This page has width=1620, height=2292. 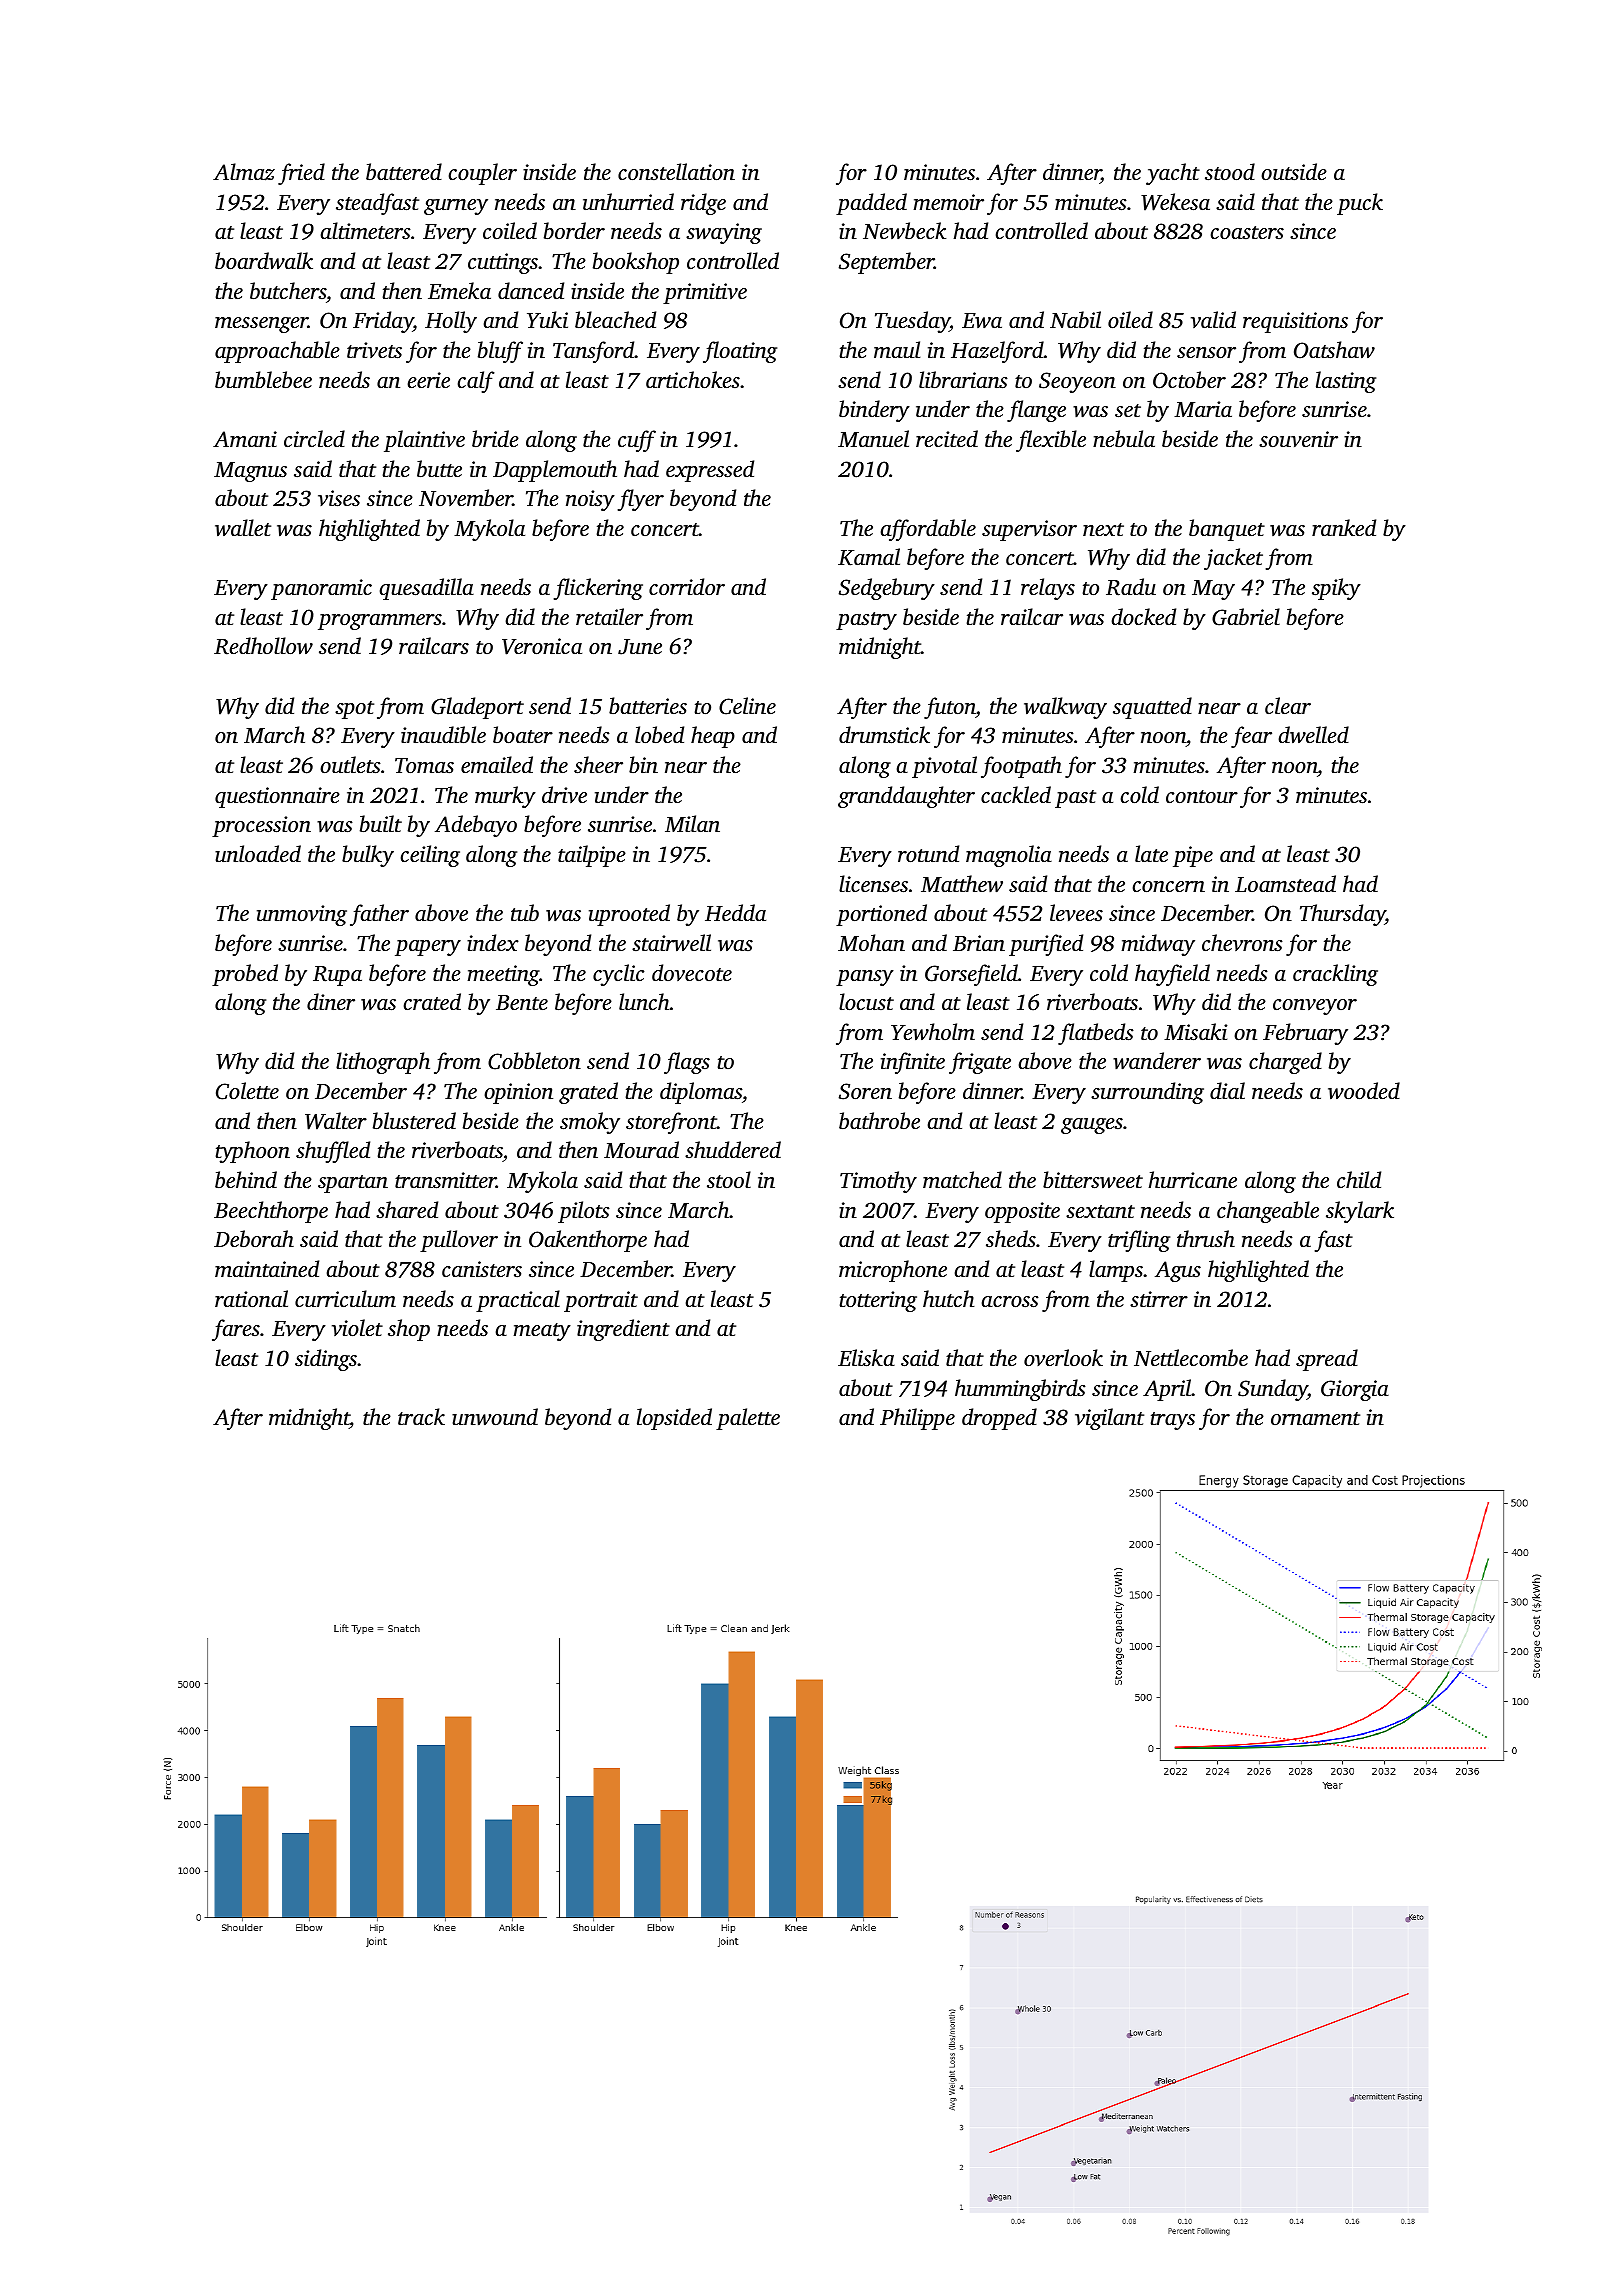 I want to click on batteries, so click(x=648, y=705).
